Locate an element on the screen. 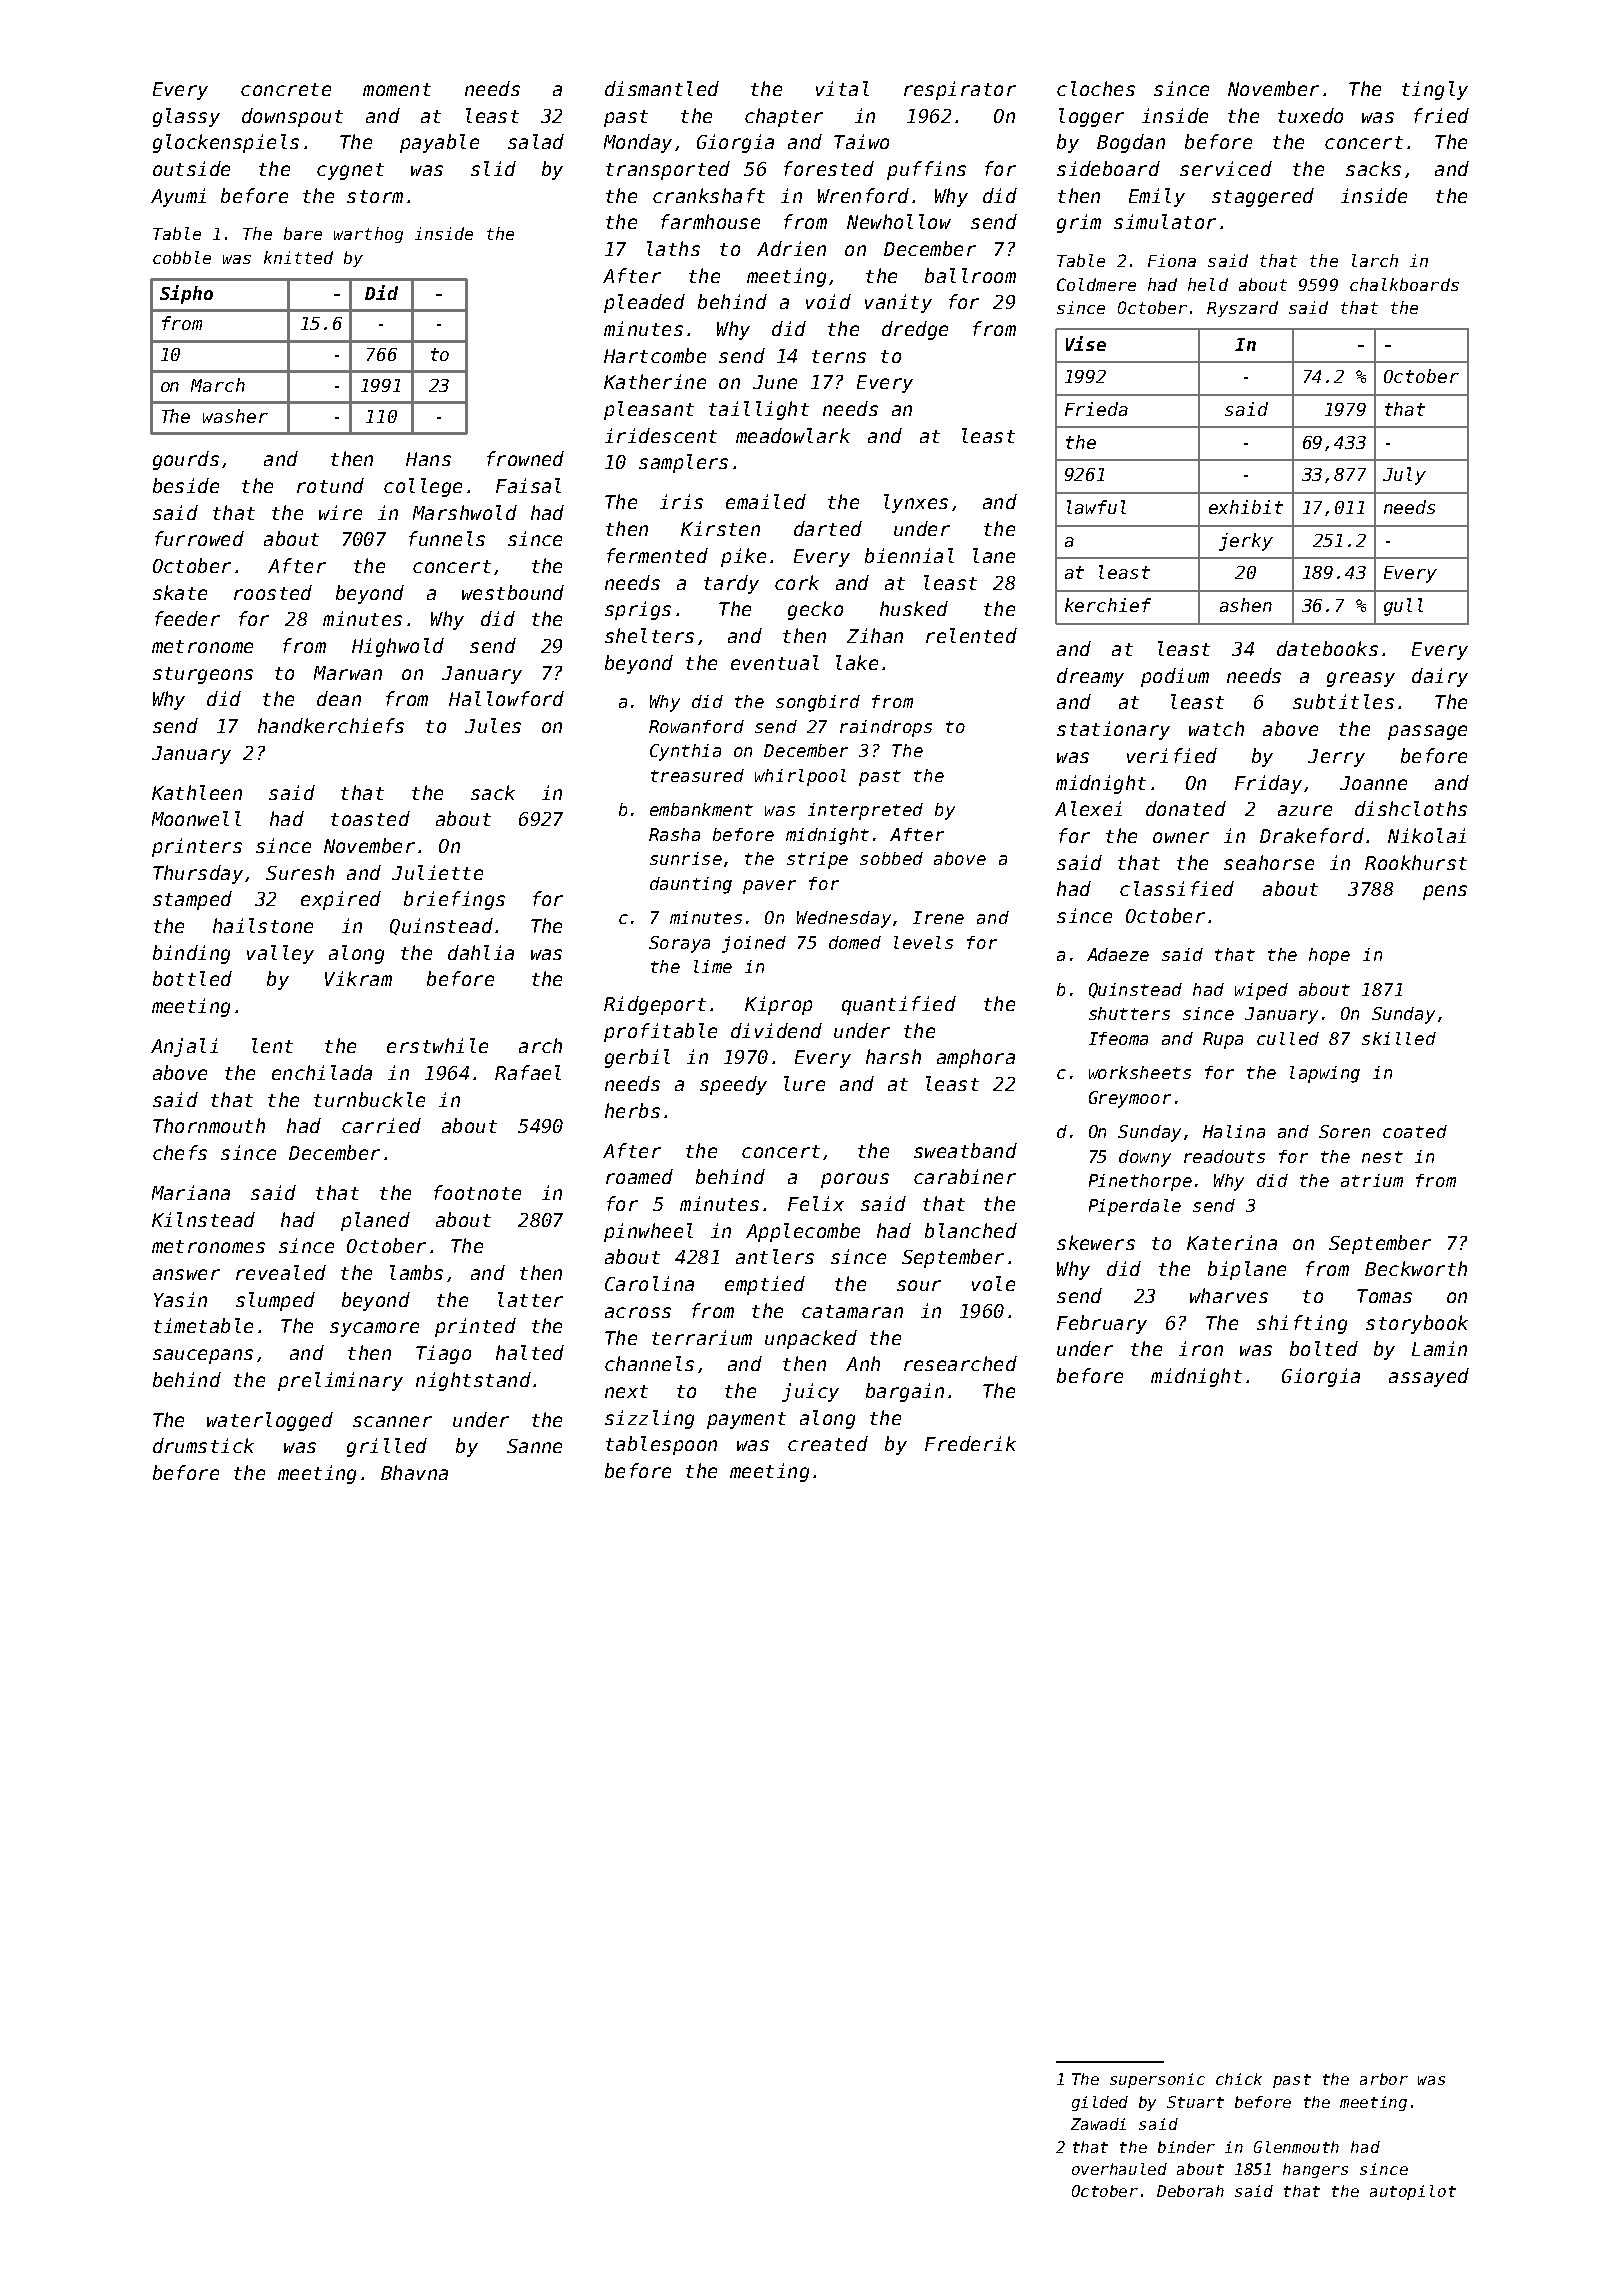  supersonic is located at coordinates (1157, 2080).
